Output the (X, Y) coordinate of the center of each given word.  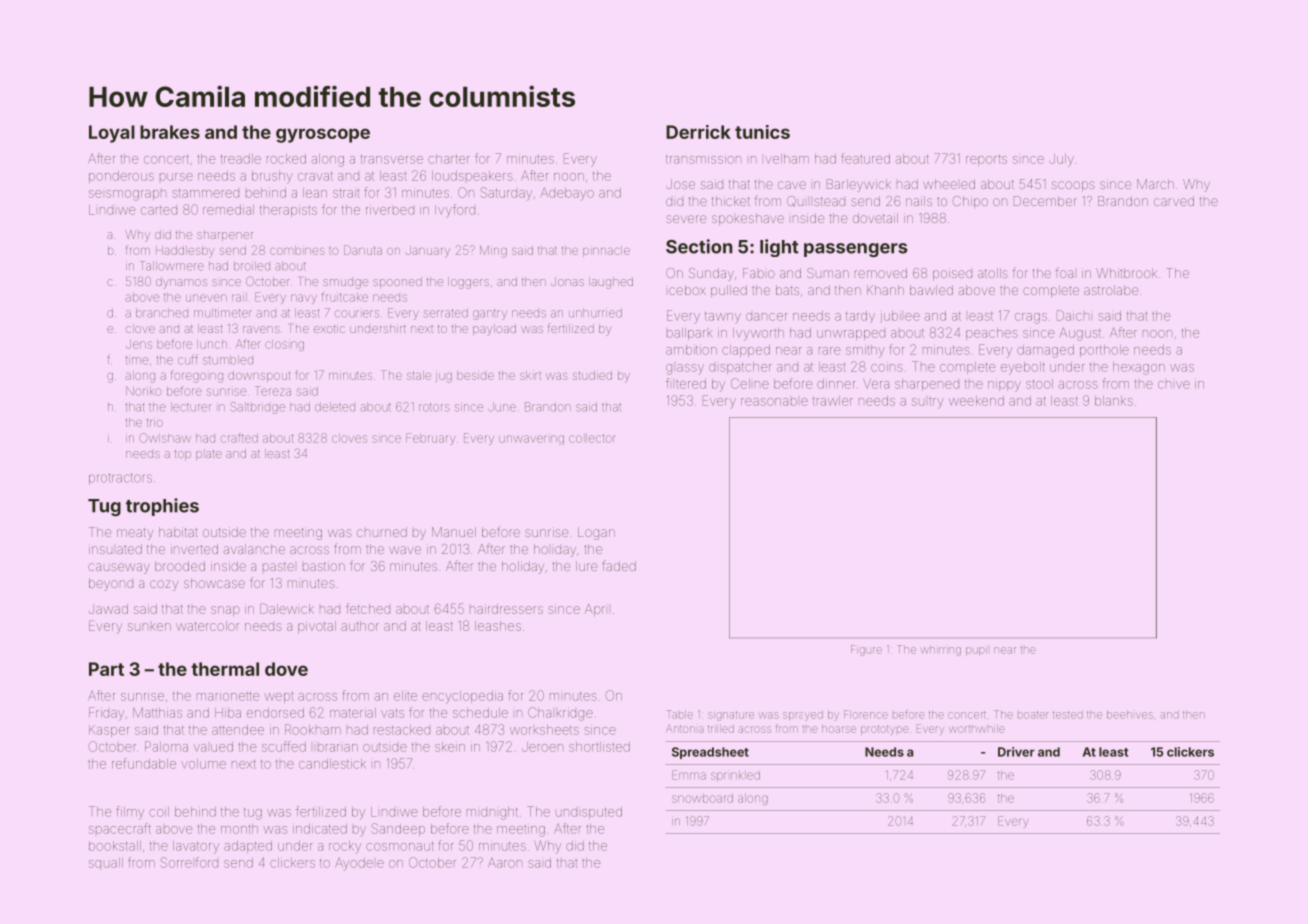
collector (592, 438)
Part (106, 669)
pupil (976, 651)
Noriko (143, 391)
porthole (1104, 351)
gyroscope (323, 135)
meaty (135, 534)
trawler (833, 401)
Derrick (698, 132)
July (1061, 160)
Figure (866, 650)
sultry (928, 403)
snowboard (702, 798)
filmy (130, 813)
